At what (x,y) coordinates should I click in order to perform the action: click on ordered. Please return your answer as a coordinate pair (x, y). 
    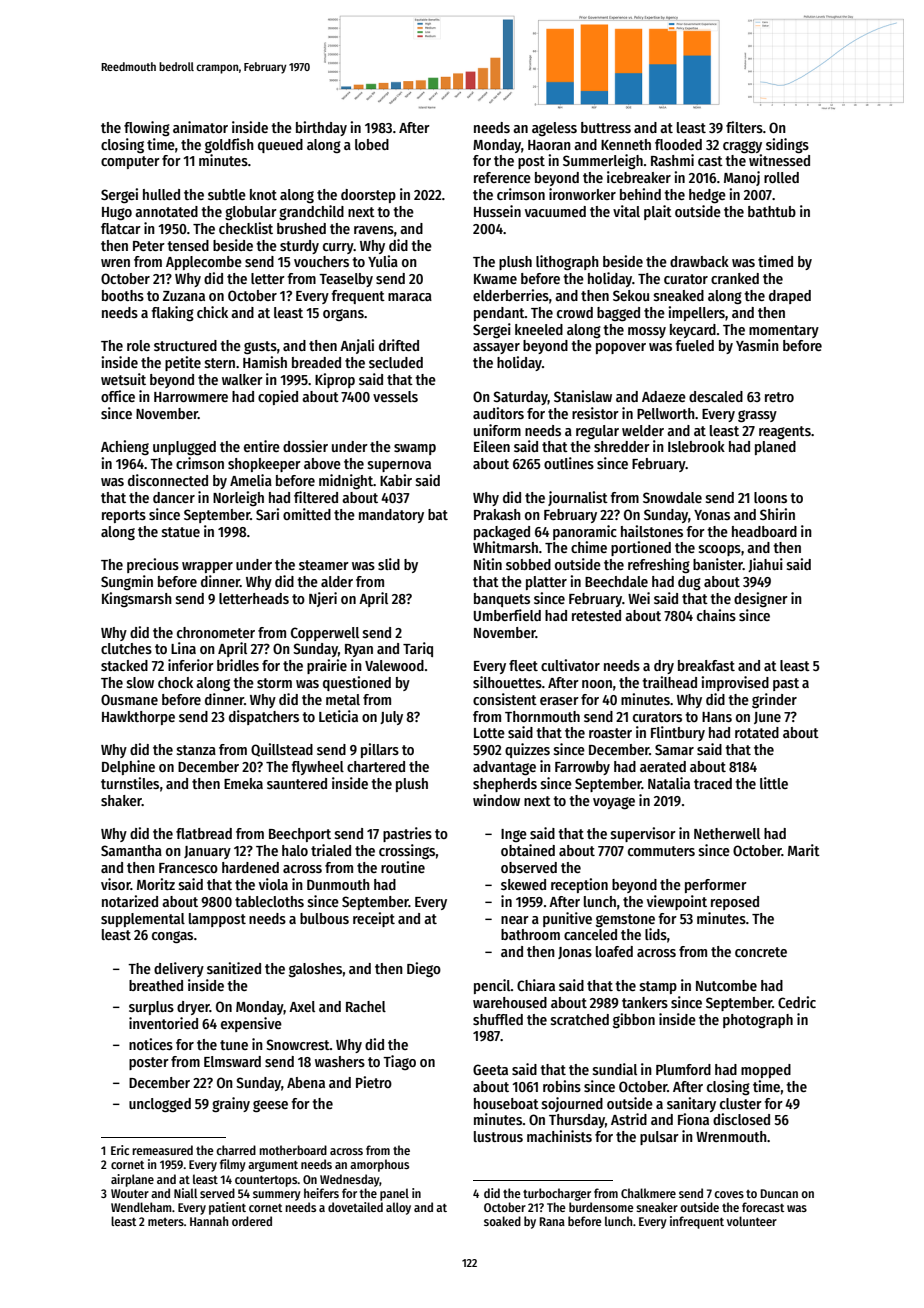
    Looking at the image, I should click on (252, 1221).
